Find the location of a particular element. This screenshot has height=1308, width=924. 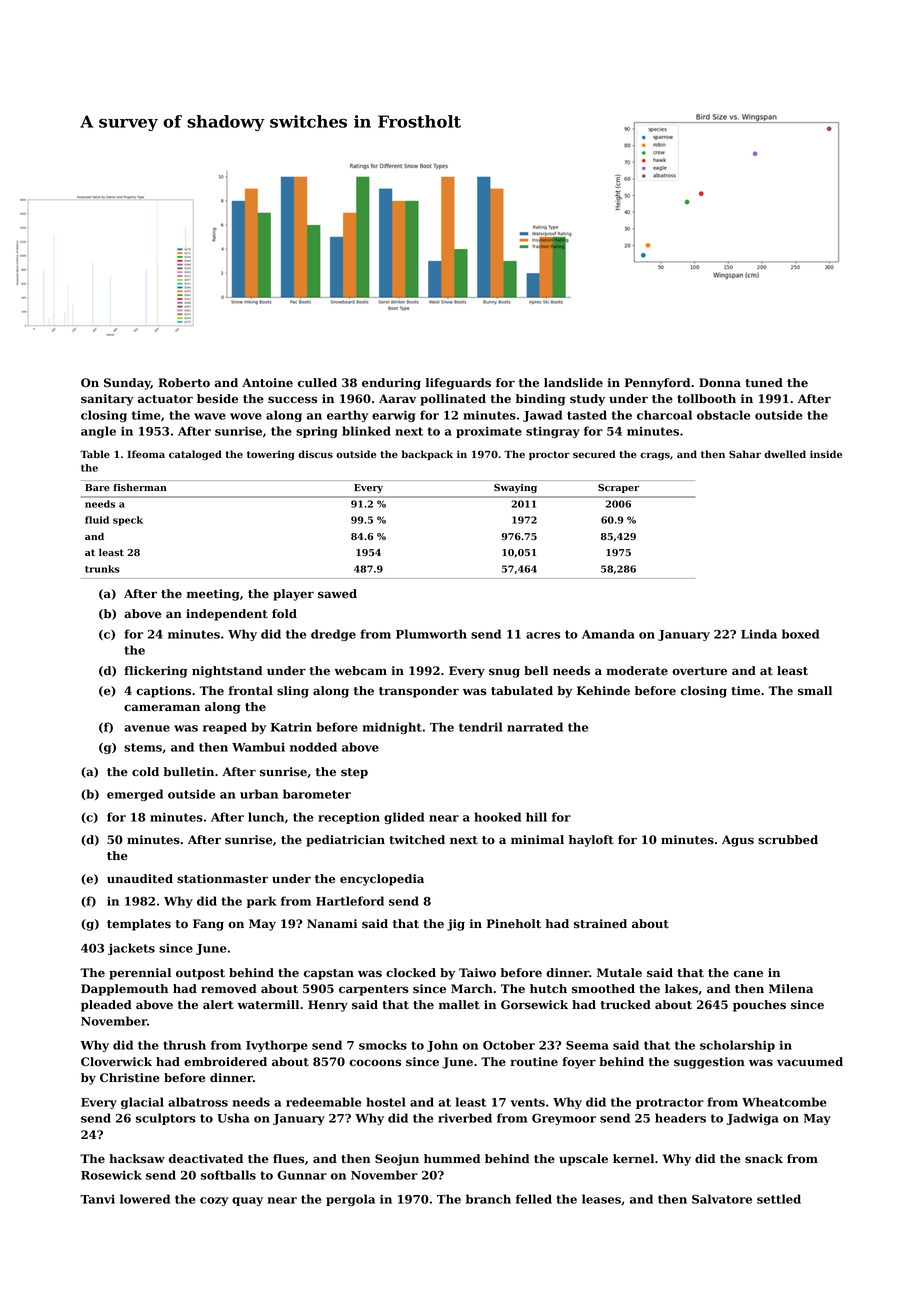

sculptors is located at coordinates (166, 1119).
